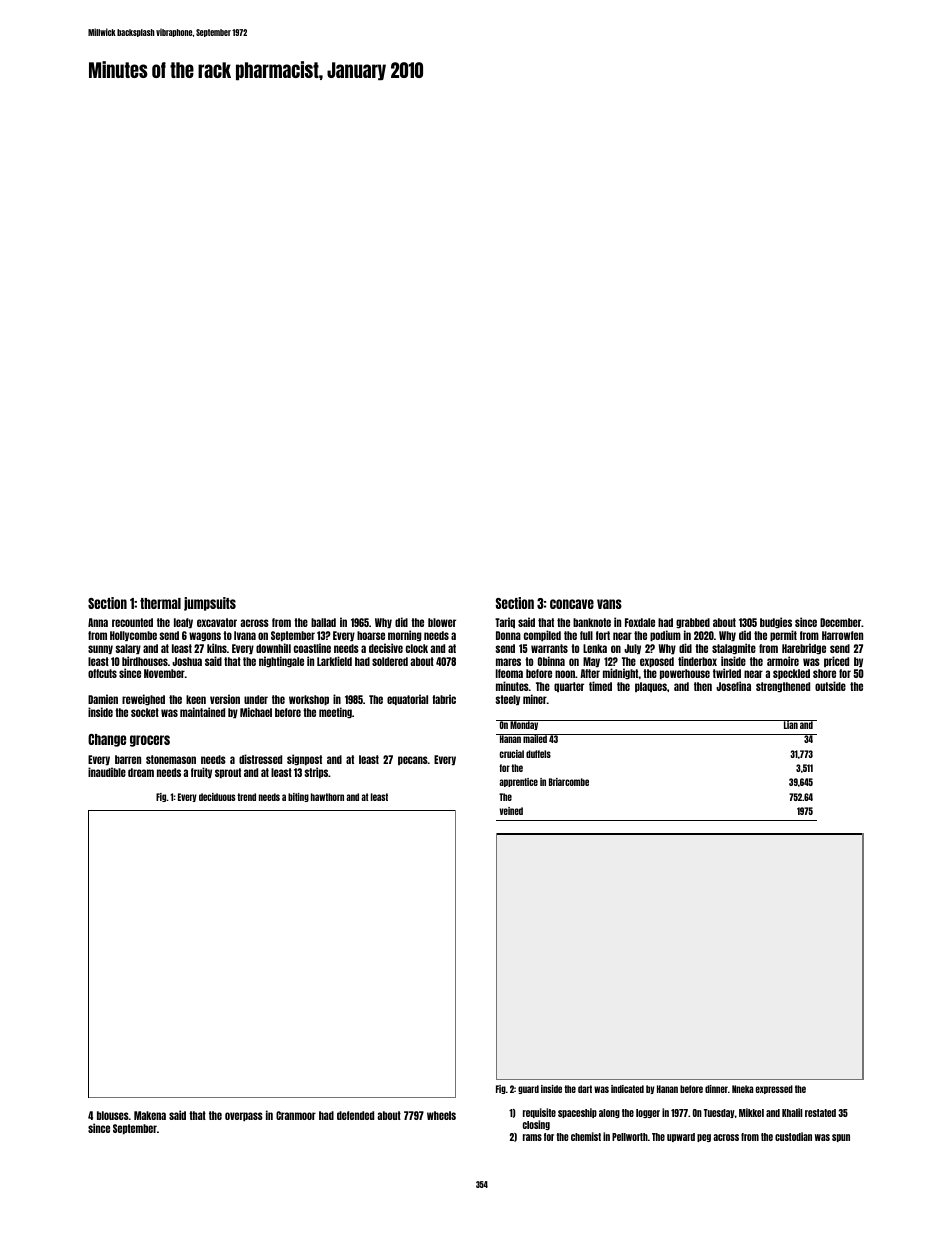 This page has height=1233, width=952. Describe the element at coordinates (508, 635) in the page. I see `Donna` at that location.
